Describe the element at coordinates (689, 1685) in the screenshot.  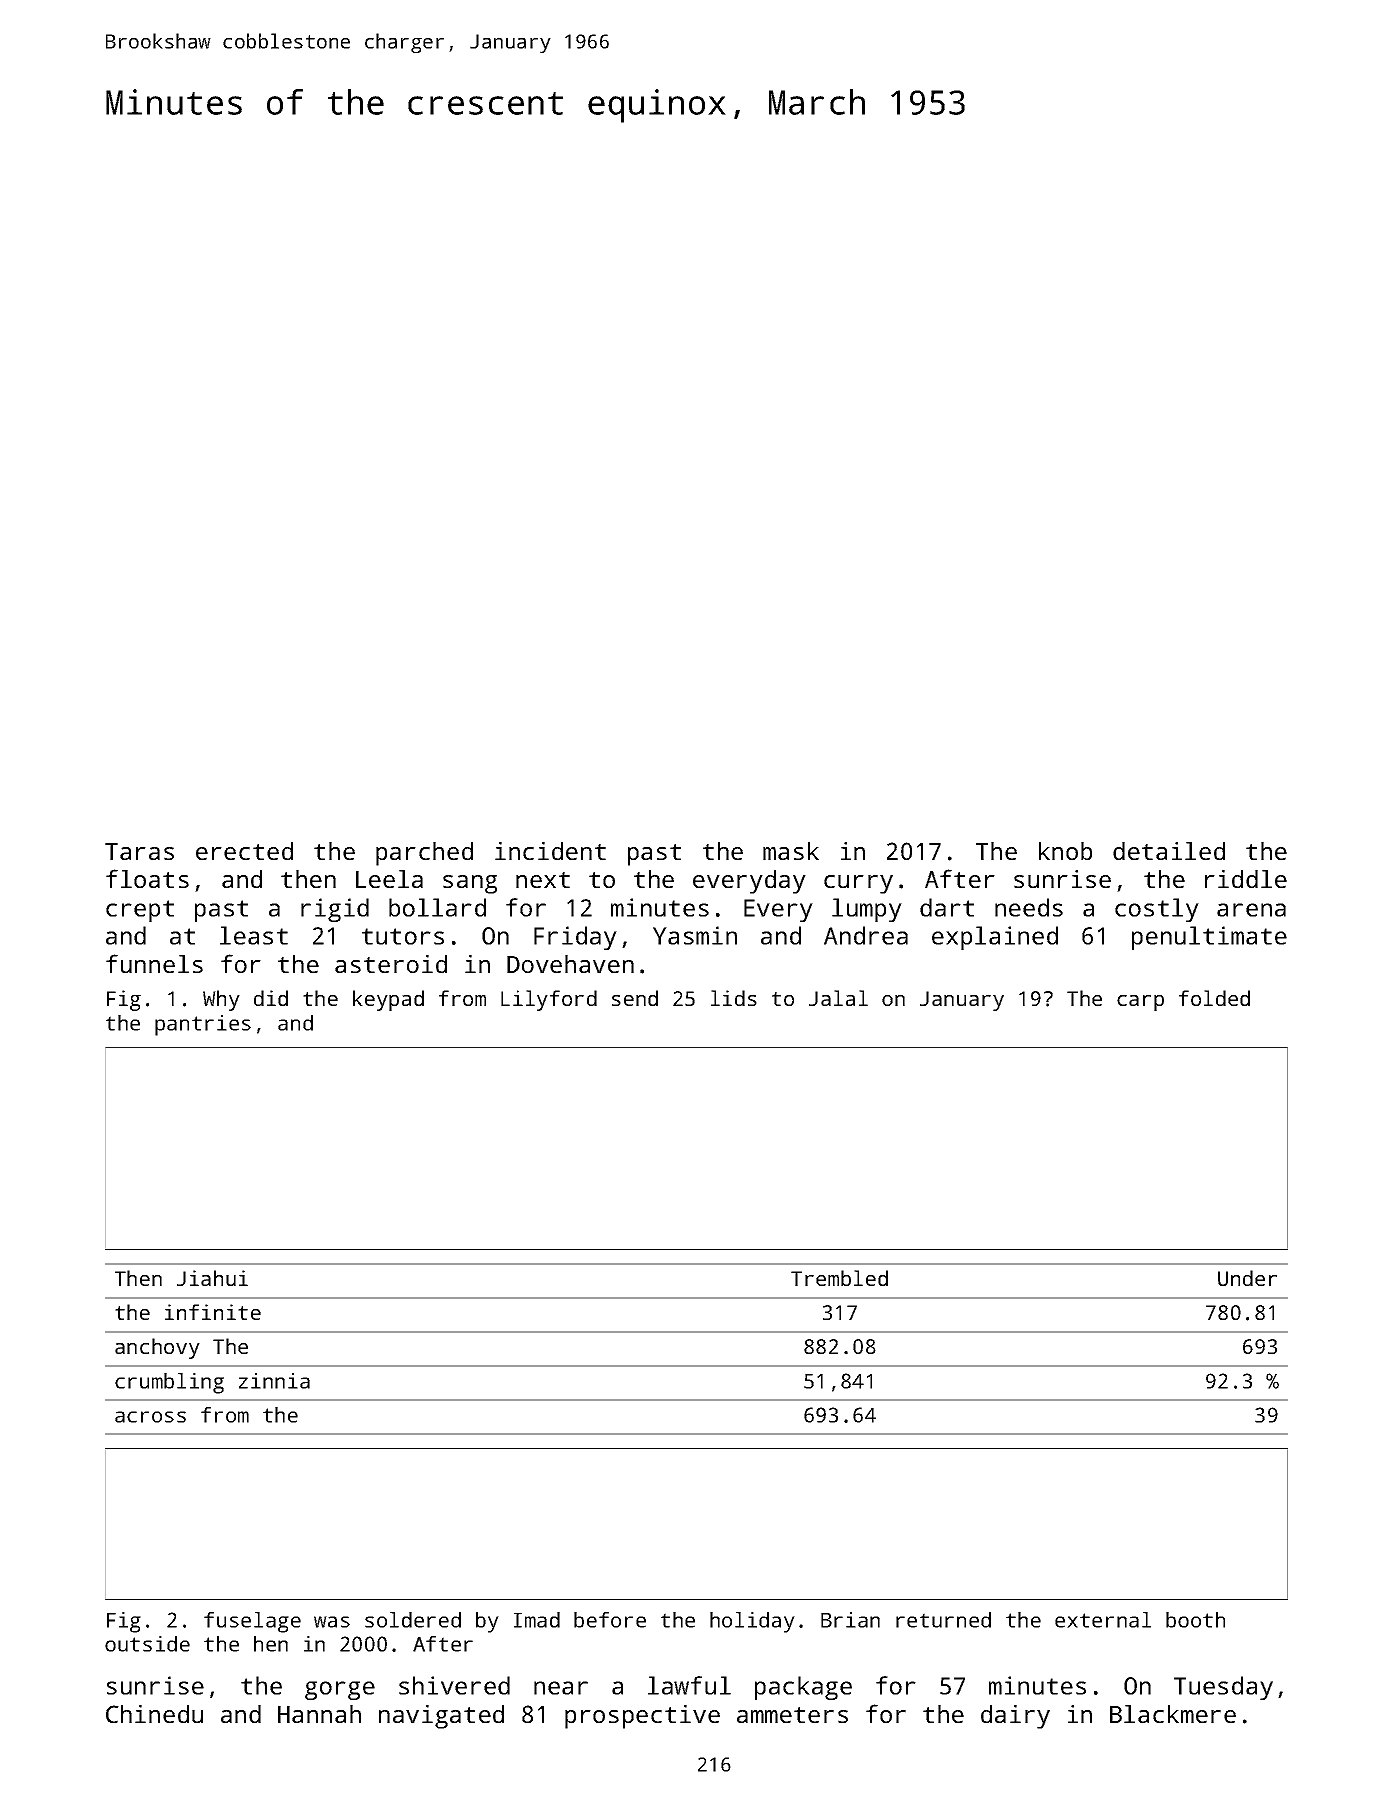
I see `lawful` at that location.
